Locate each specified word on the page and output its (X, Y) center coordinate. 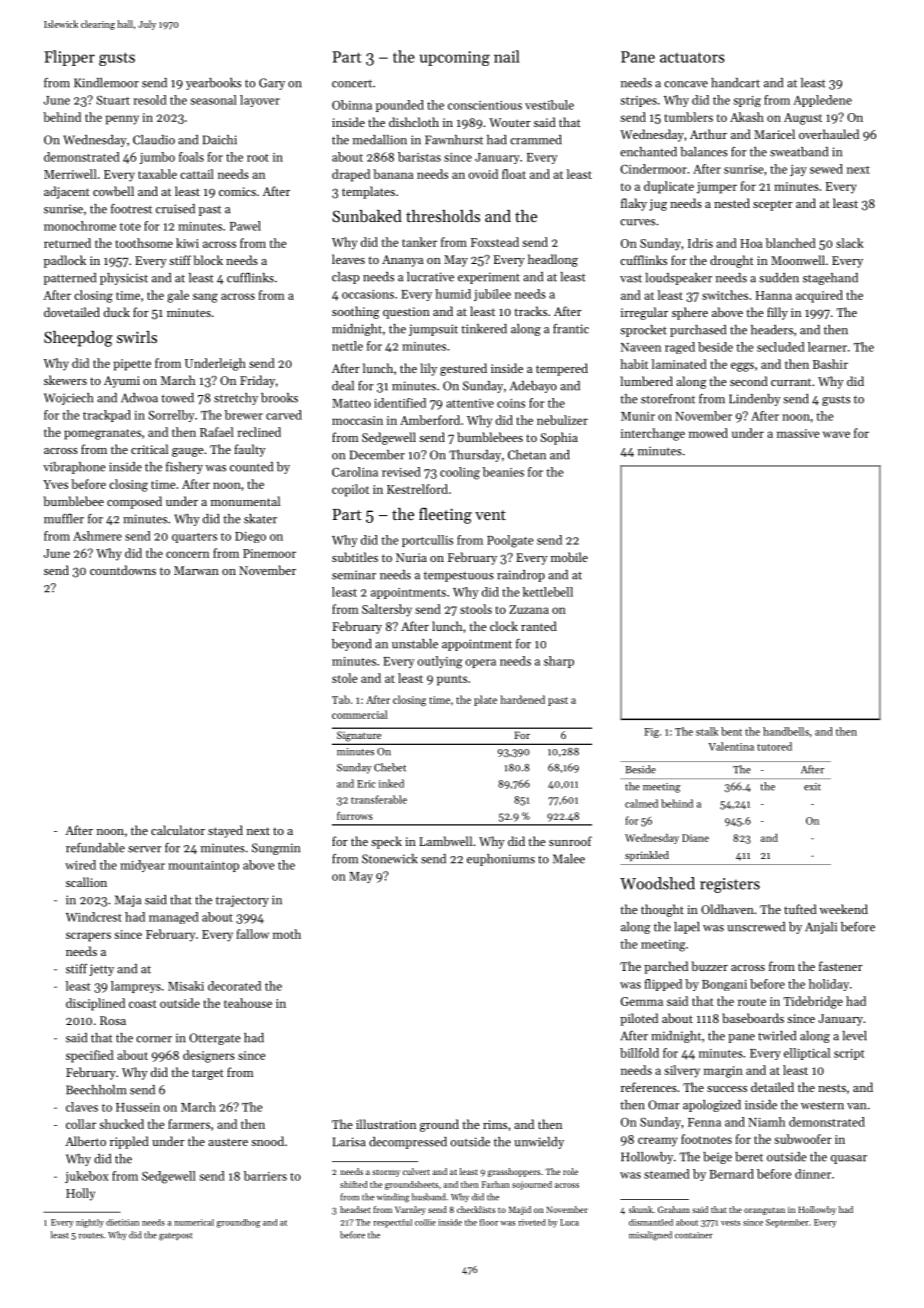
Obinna (352, 105)
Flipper (69, 58)
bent (731, 731)
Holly (80, 1194)
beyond (352, 645)
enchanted (648, 152)
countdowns (123, 570)
